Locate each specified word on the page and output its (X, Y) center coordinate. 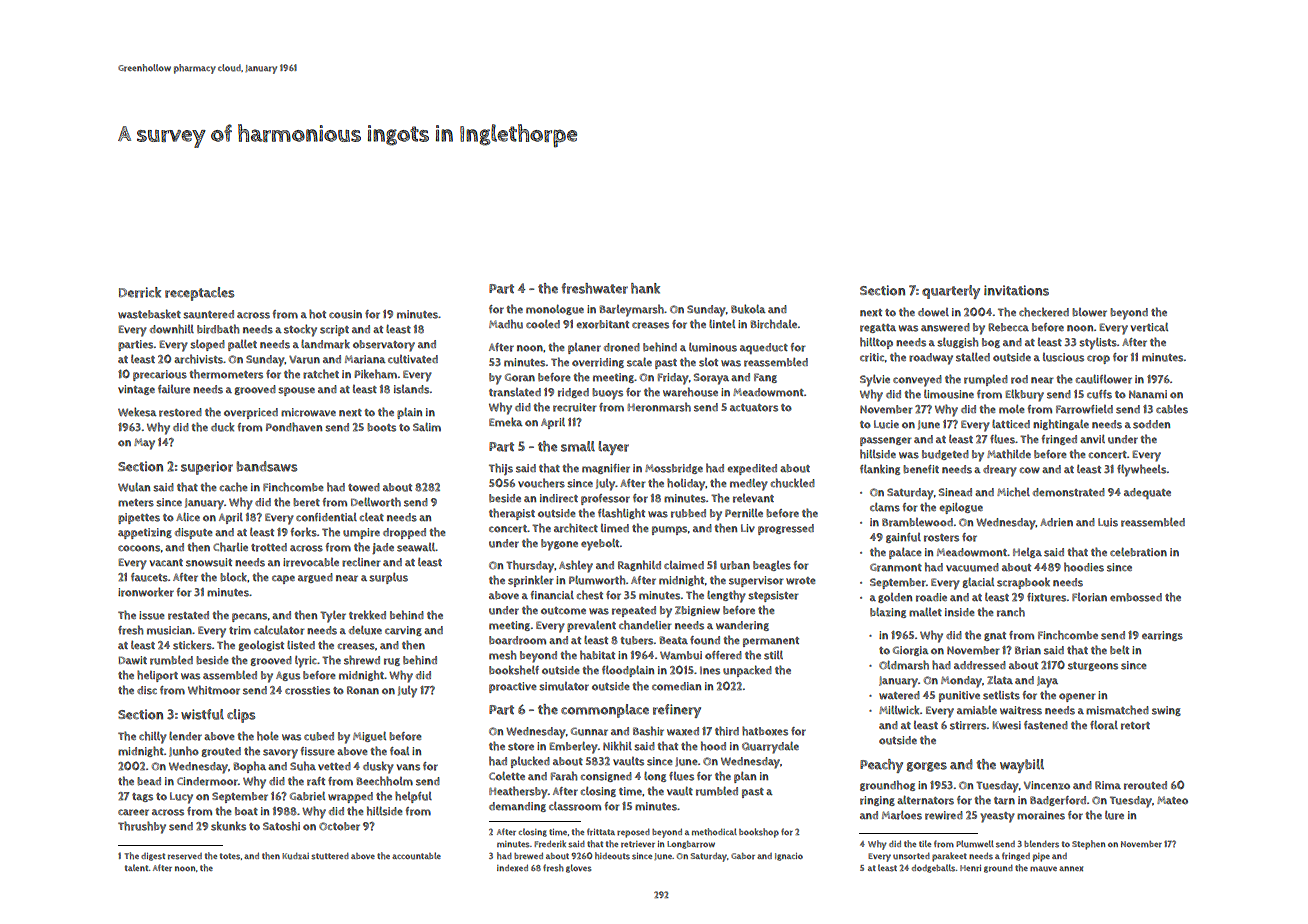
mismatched (1117, 710)
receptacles (199, 294)
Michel (1013, 492)
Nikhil (617, 746)
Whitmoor (214, 690)
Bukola (748, 309)
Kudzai (295, 856)
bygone (559, 545)
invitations (1016, 290)
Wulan (134, 487)
